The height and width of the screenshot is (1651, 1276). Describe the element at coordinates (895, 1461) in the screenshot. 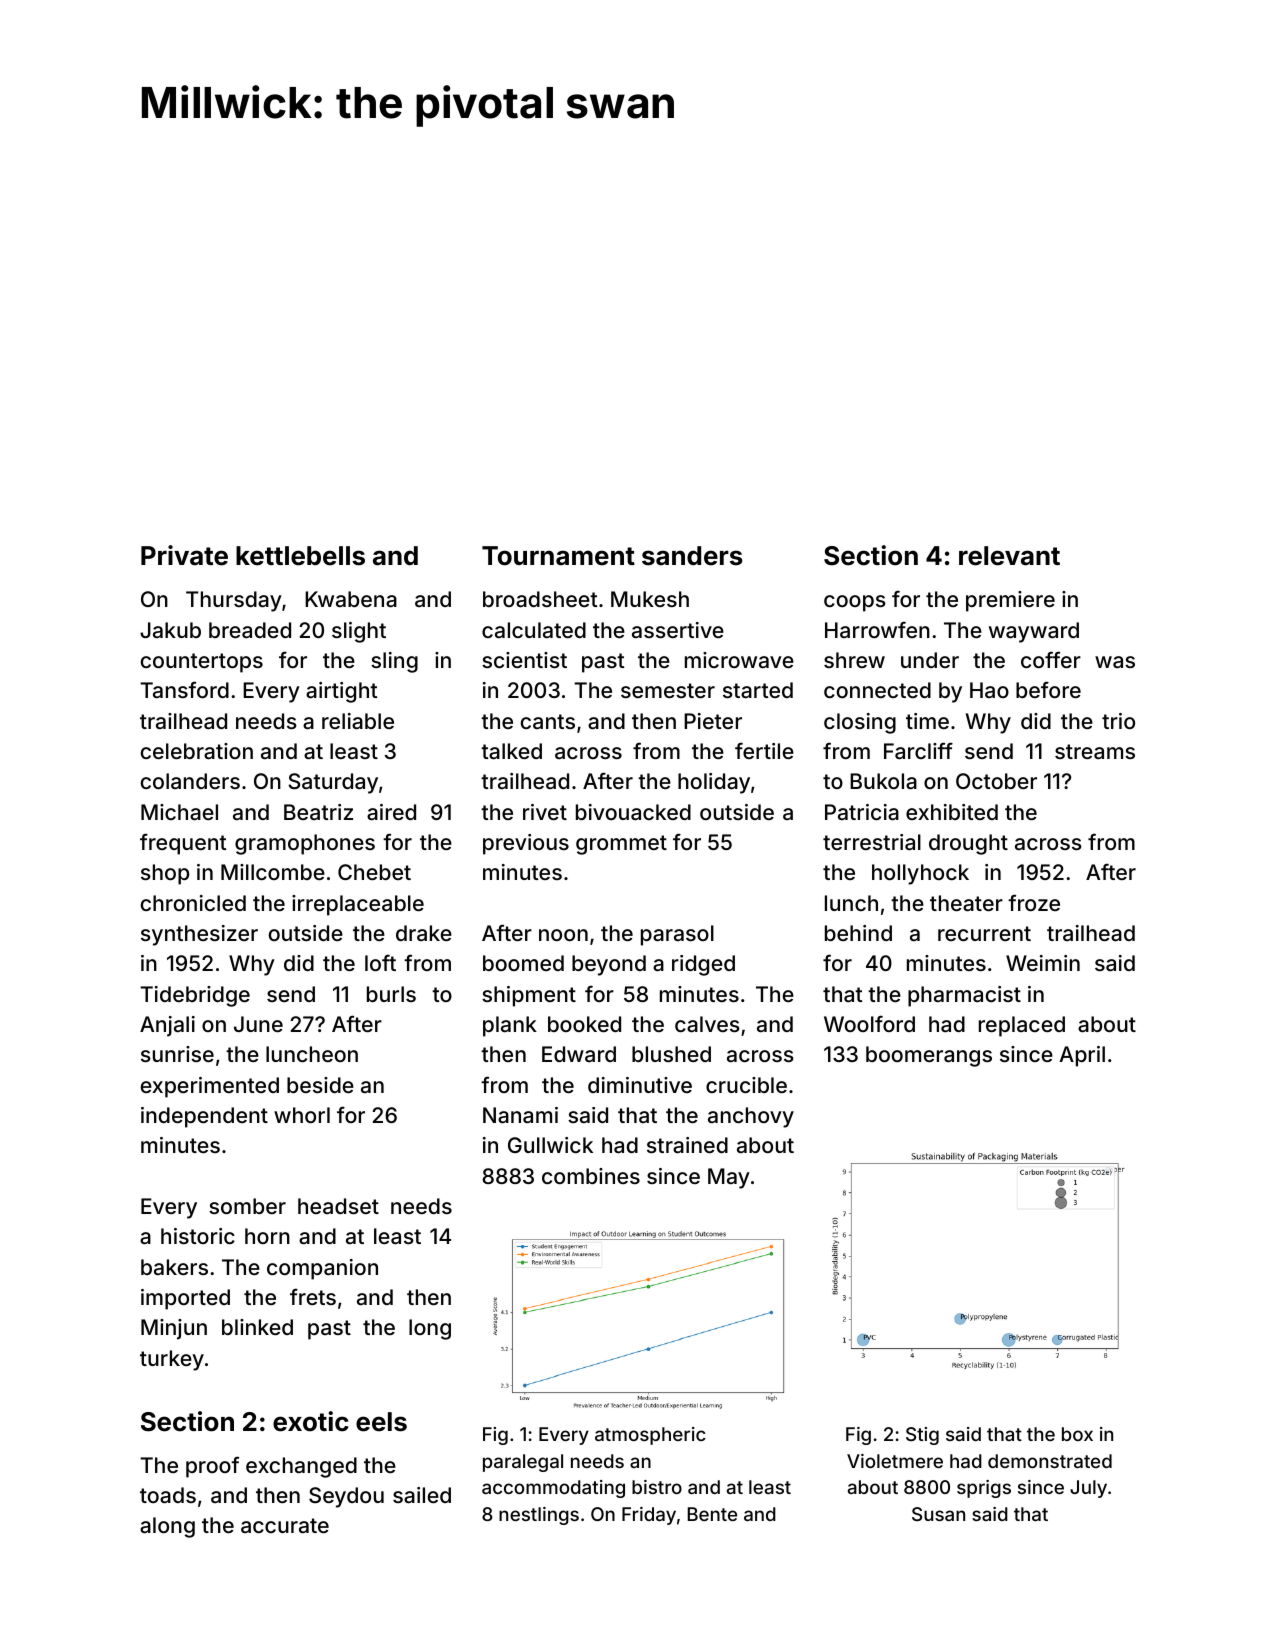

I see `Violetmere` at that location.
